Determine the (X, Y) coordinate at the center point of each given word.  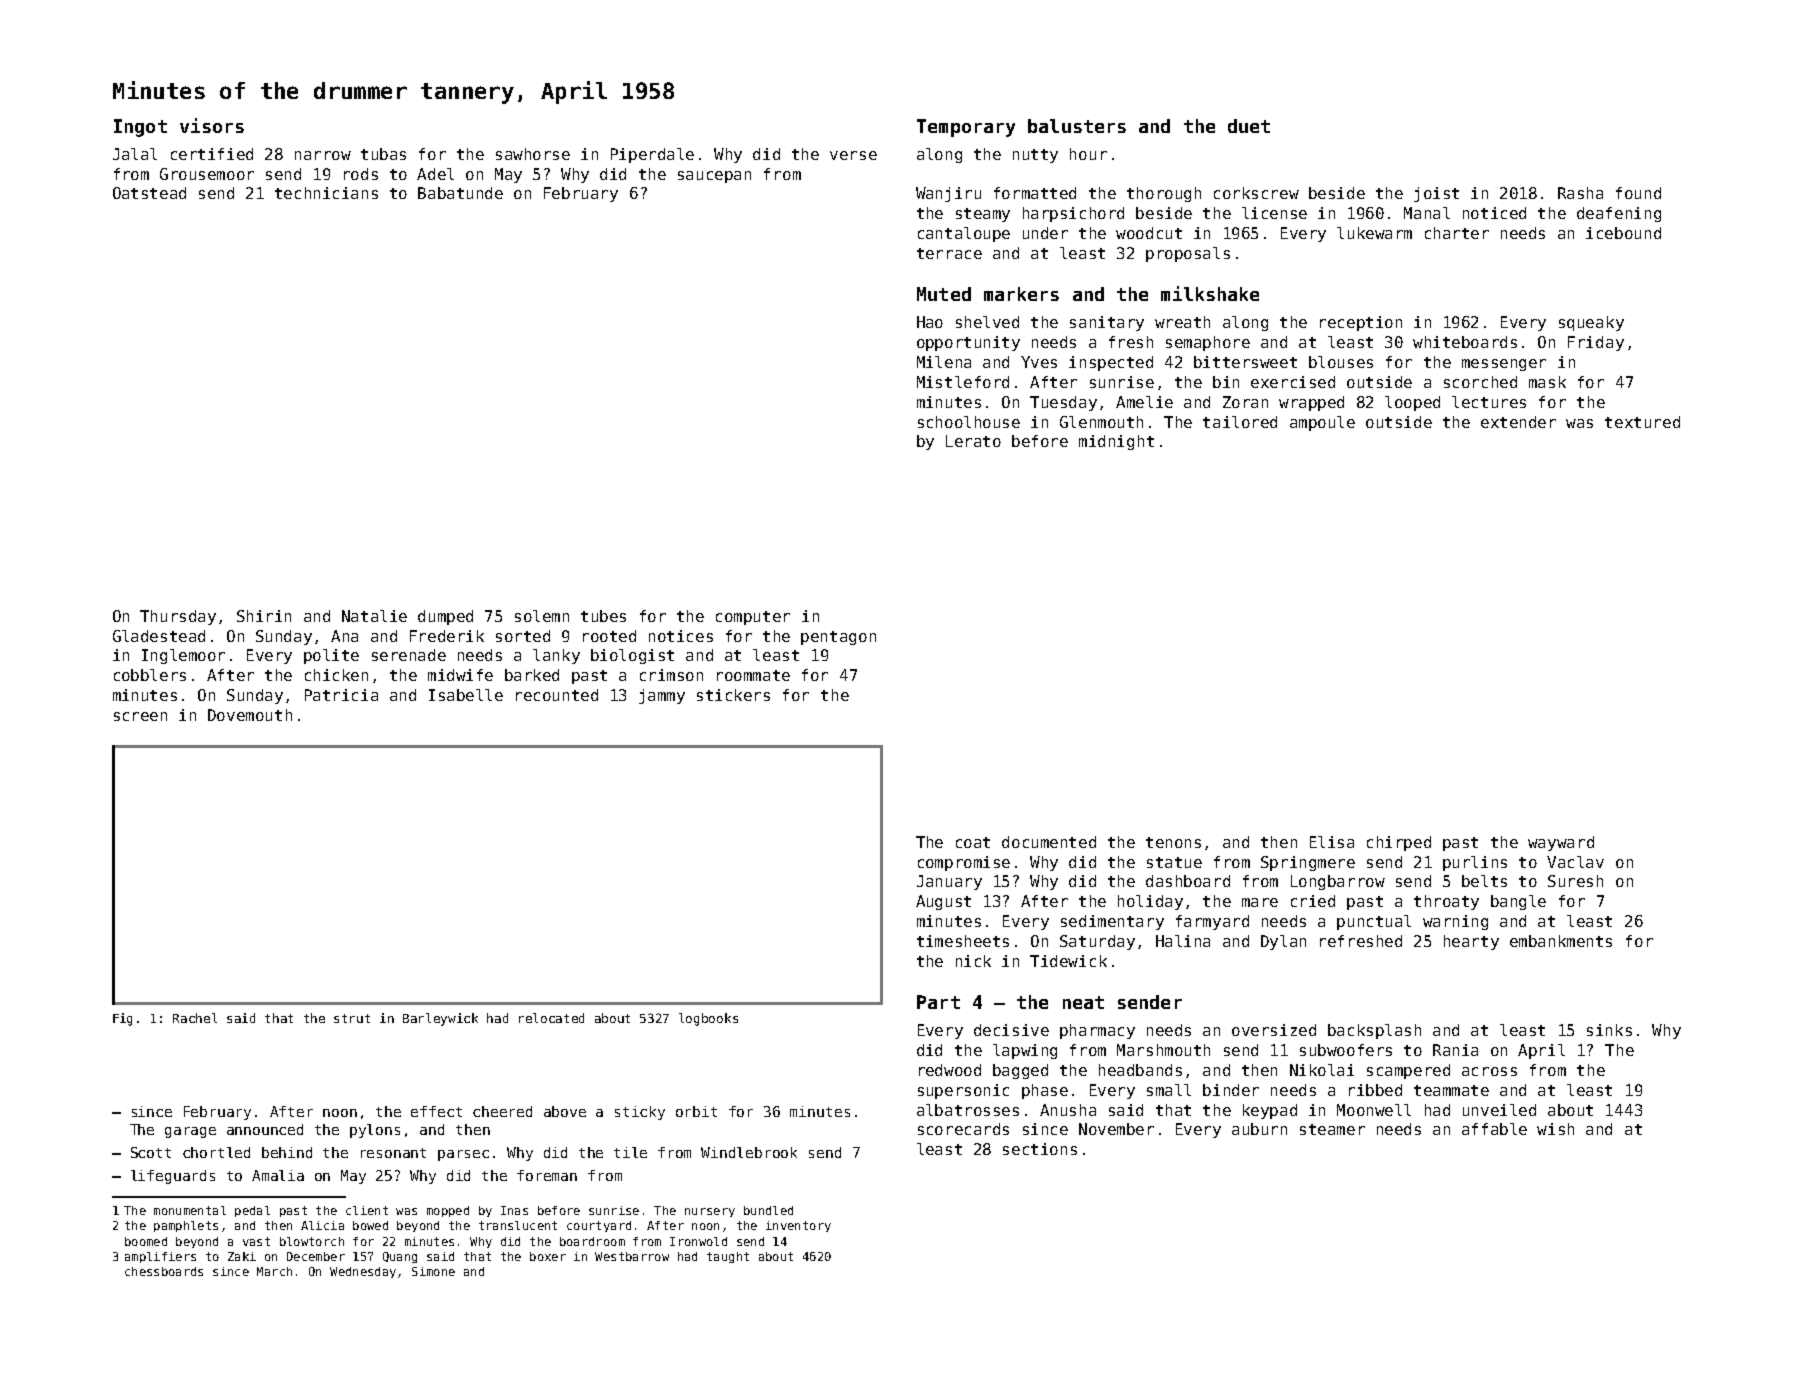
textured (1642, 422)
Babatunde (460, 193)
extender (1518, 422)
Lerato (973, 441)
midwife (460, 675)
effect (436, 1111)
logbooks (708, 1019)
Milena (944, 362)
